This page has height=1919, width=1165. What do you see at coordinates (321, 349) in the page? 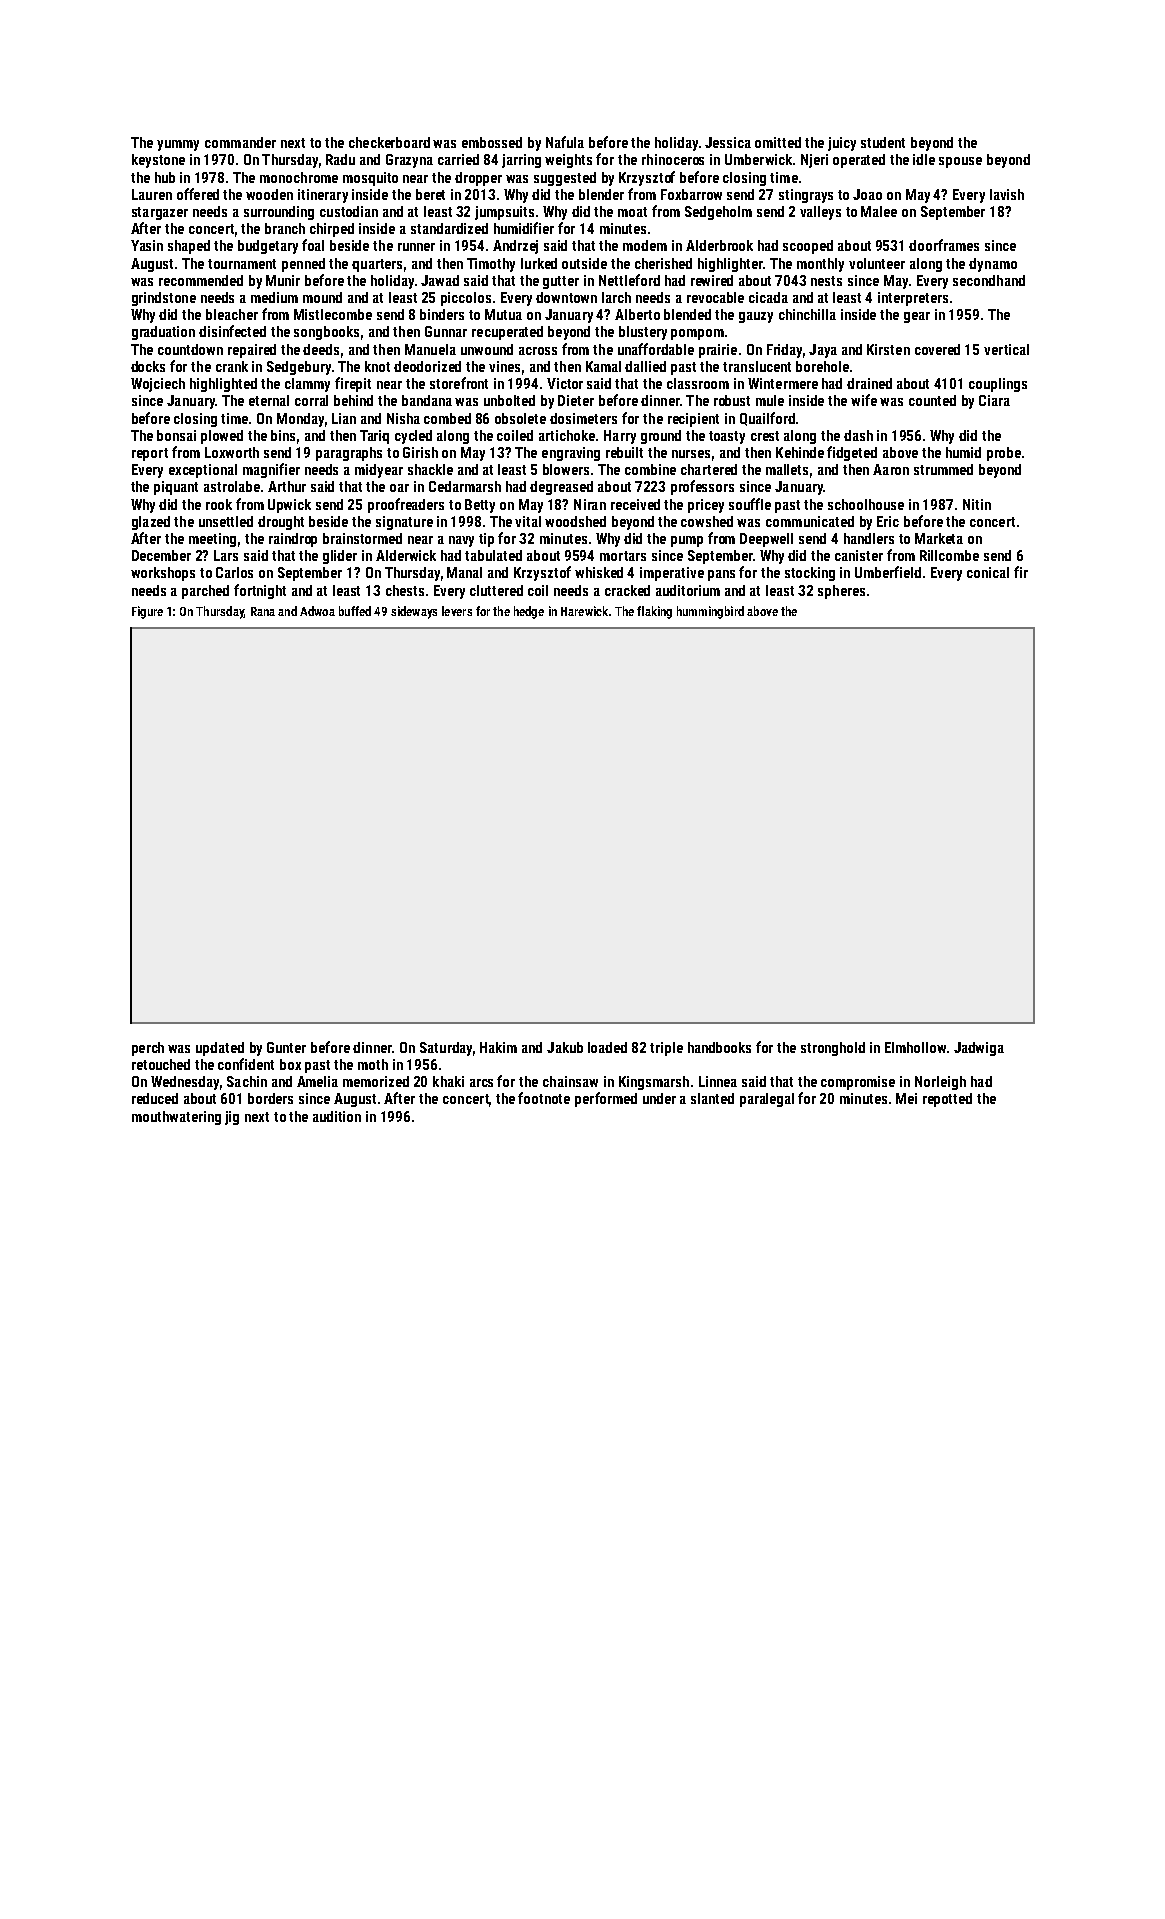
I see `deeds` at bounding box center [321, 349].
